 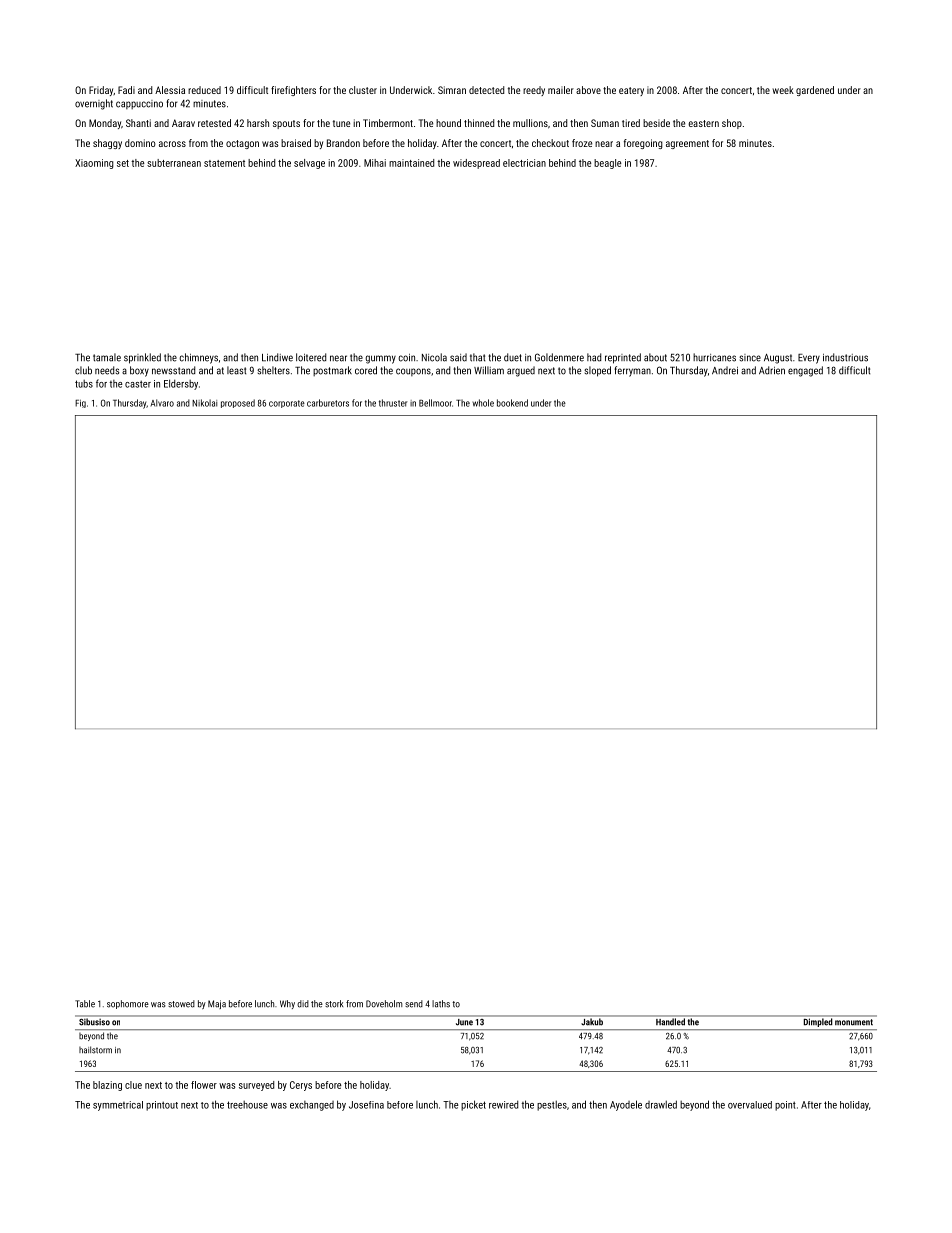 What do you see at coordinates (512, 403) in the screenshot?
I see `bookend` at bounding box center [512, 403].
